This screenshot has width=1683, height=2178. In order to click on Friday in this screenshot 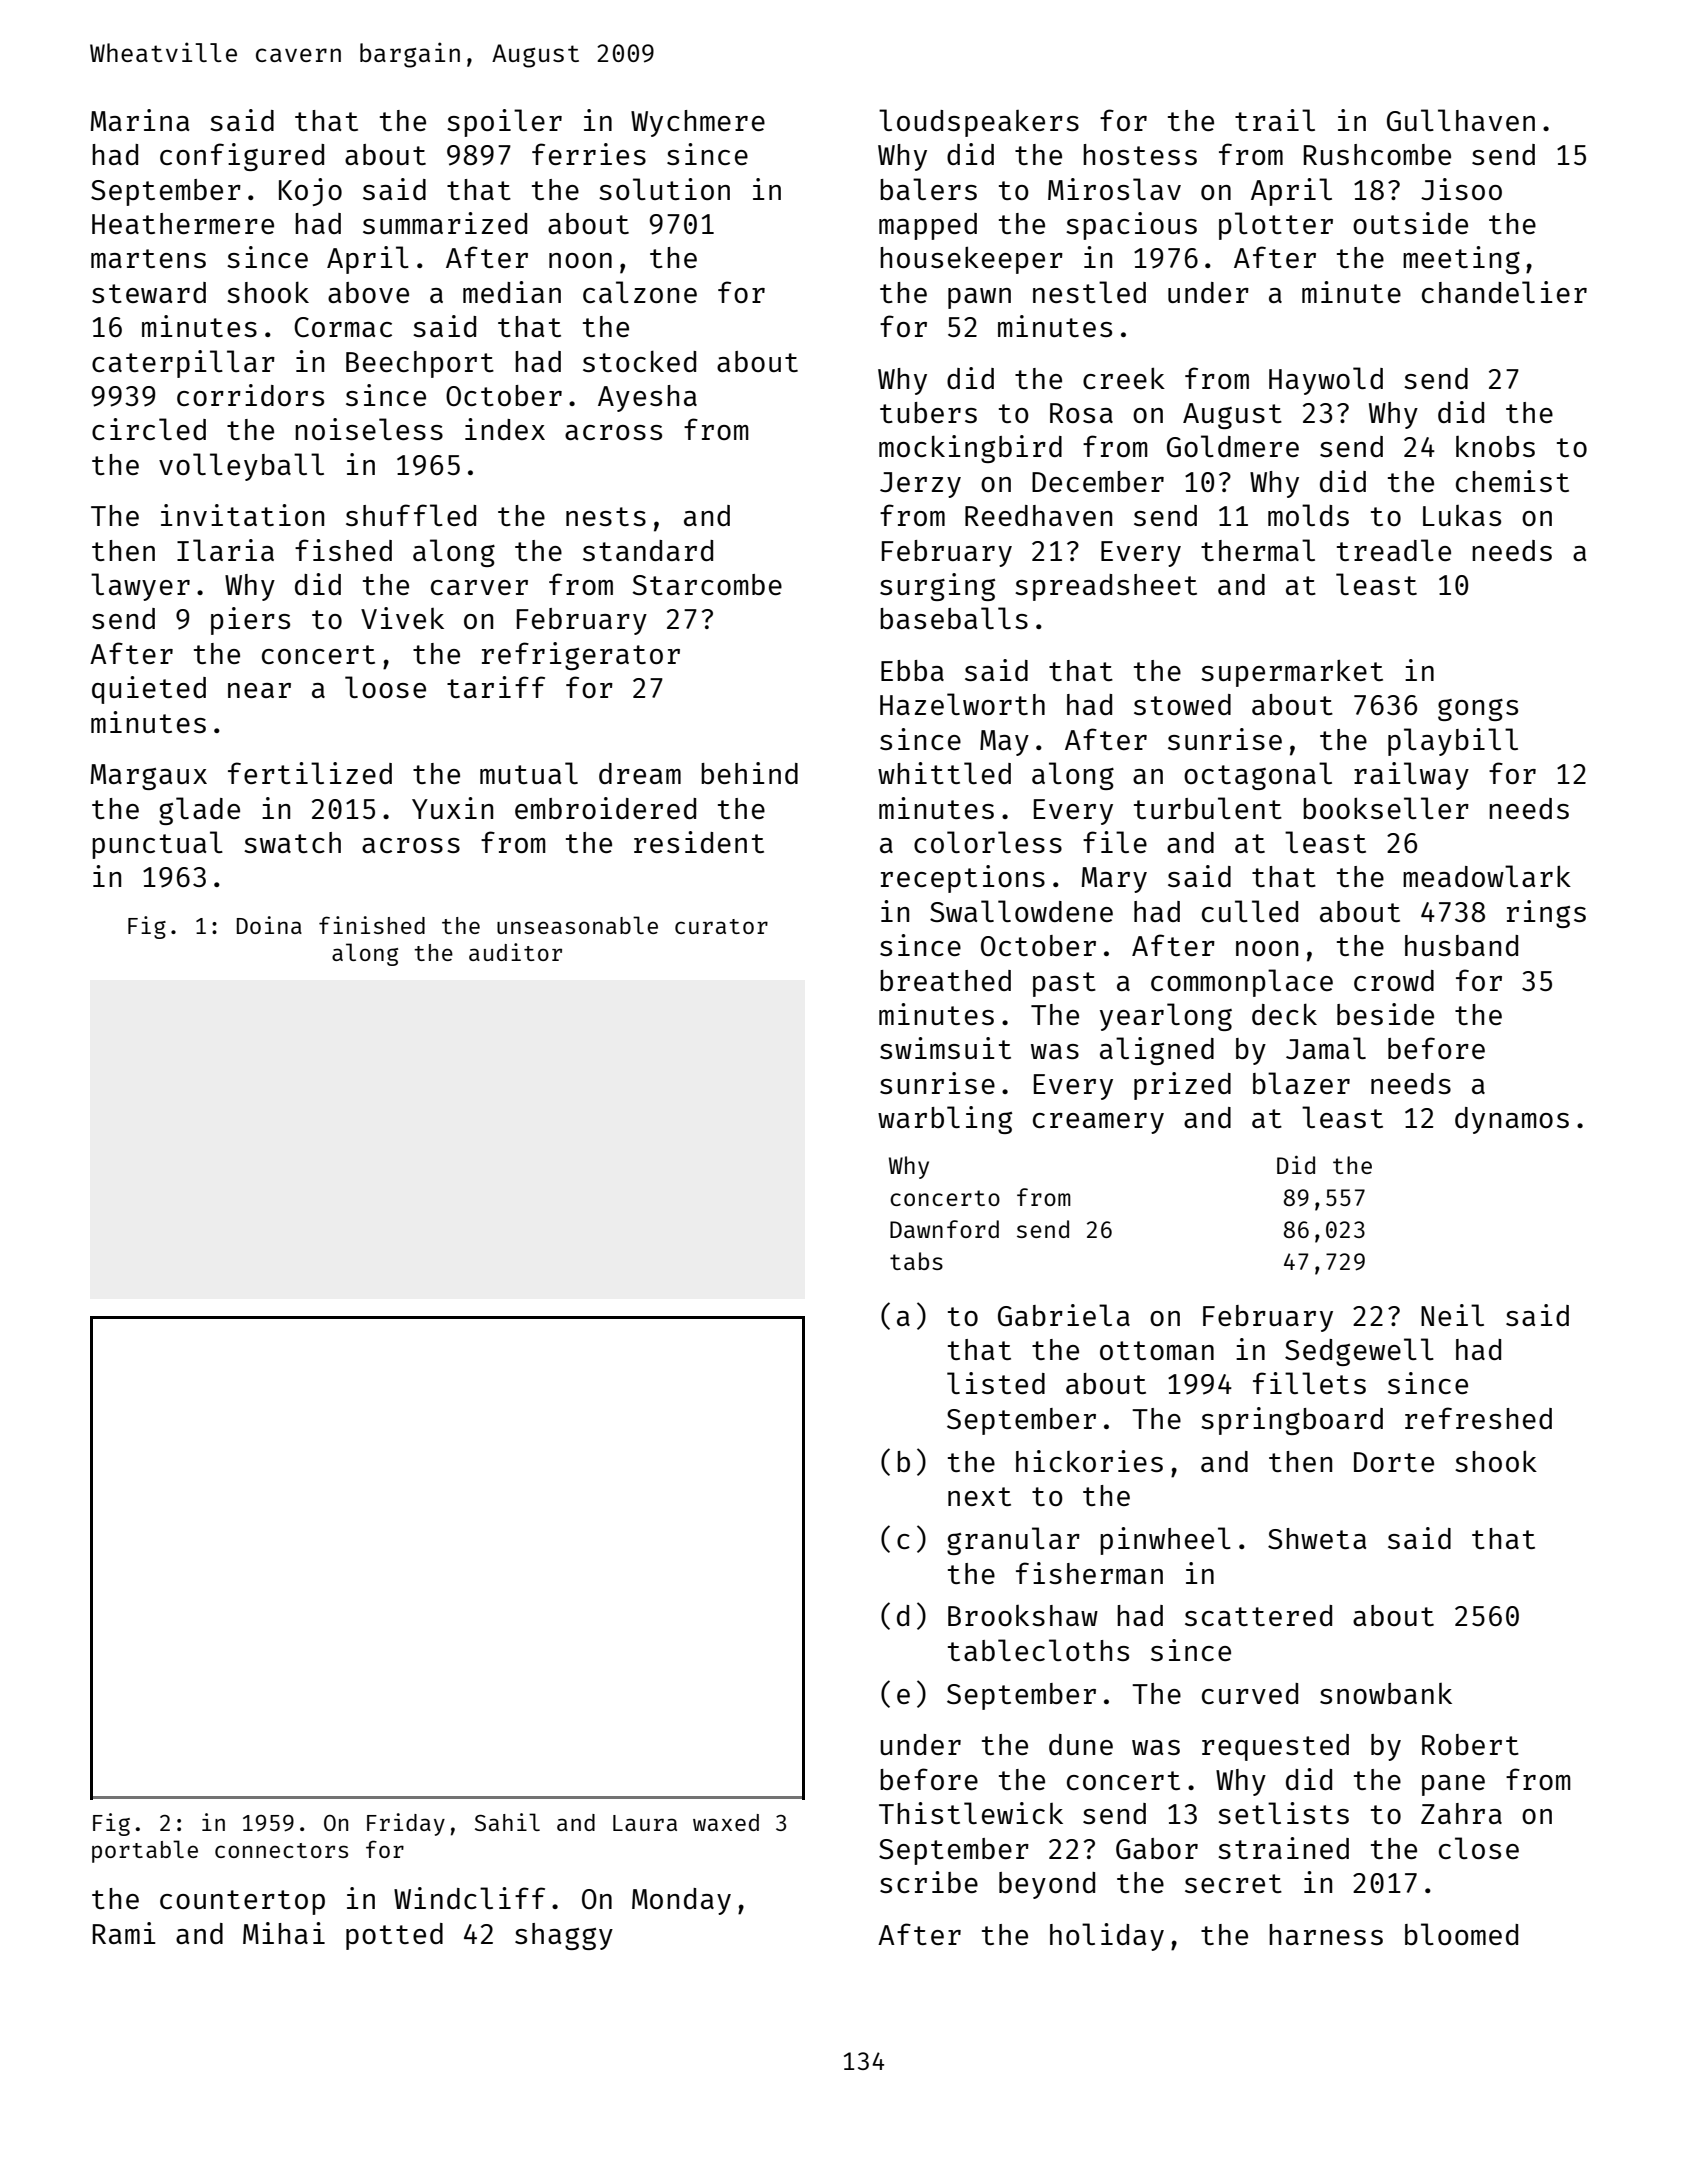, I will do `click(406, 1824)`.
